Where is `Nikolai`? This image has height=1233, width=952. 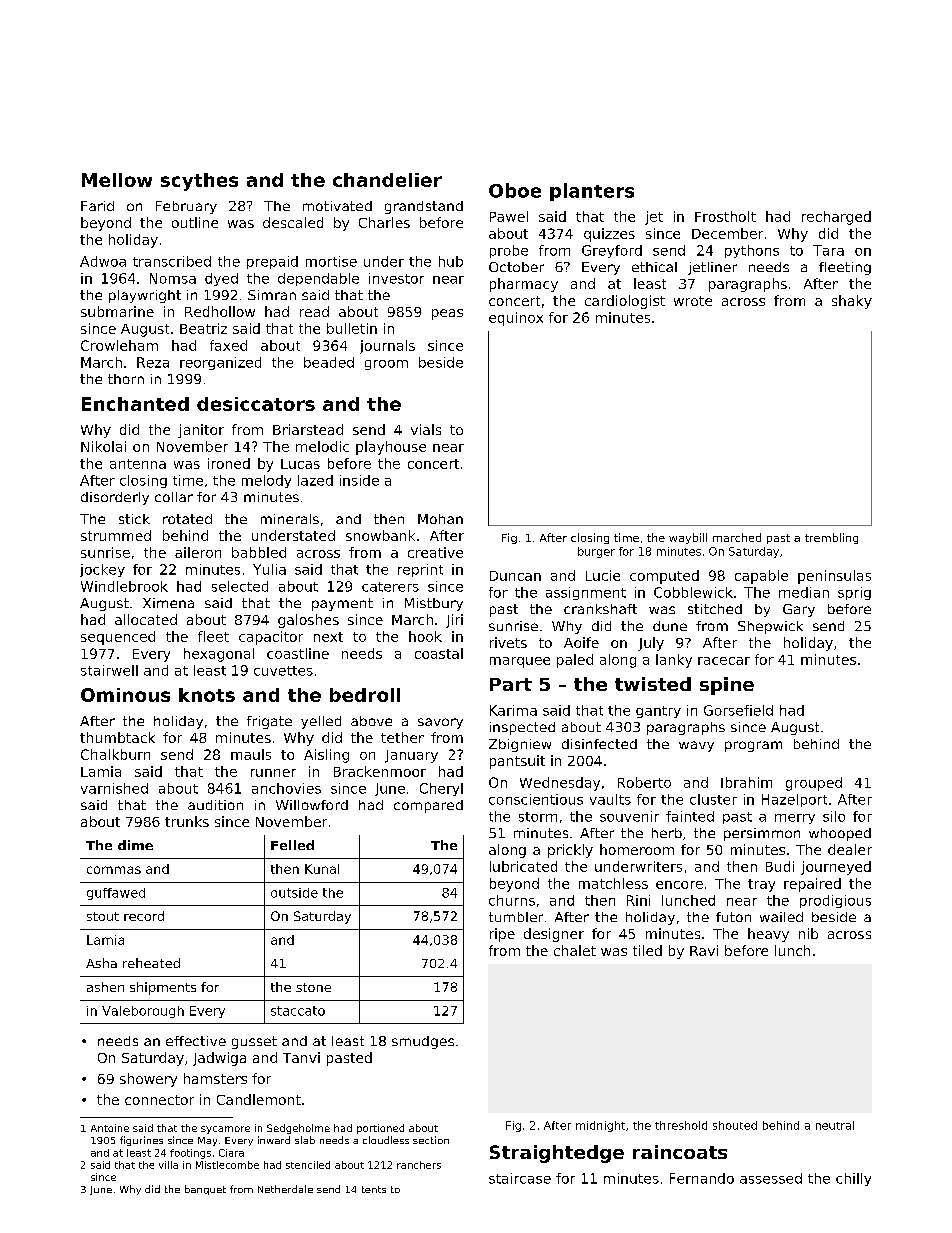
Nikolai is located at coordinates (103, 446).
